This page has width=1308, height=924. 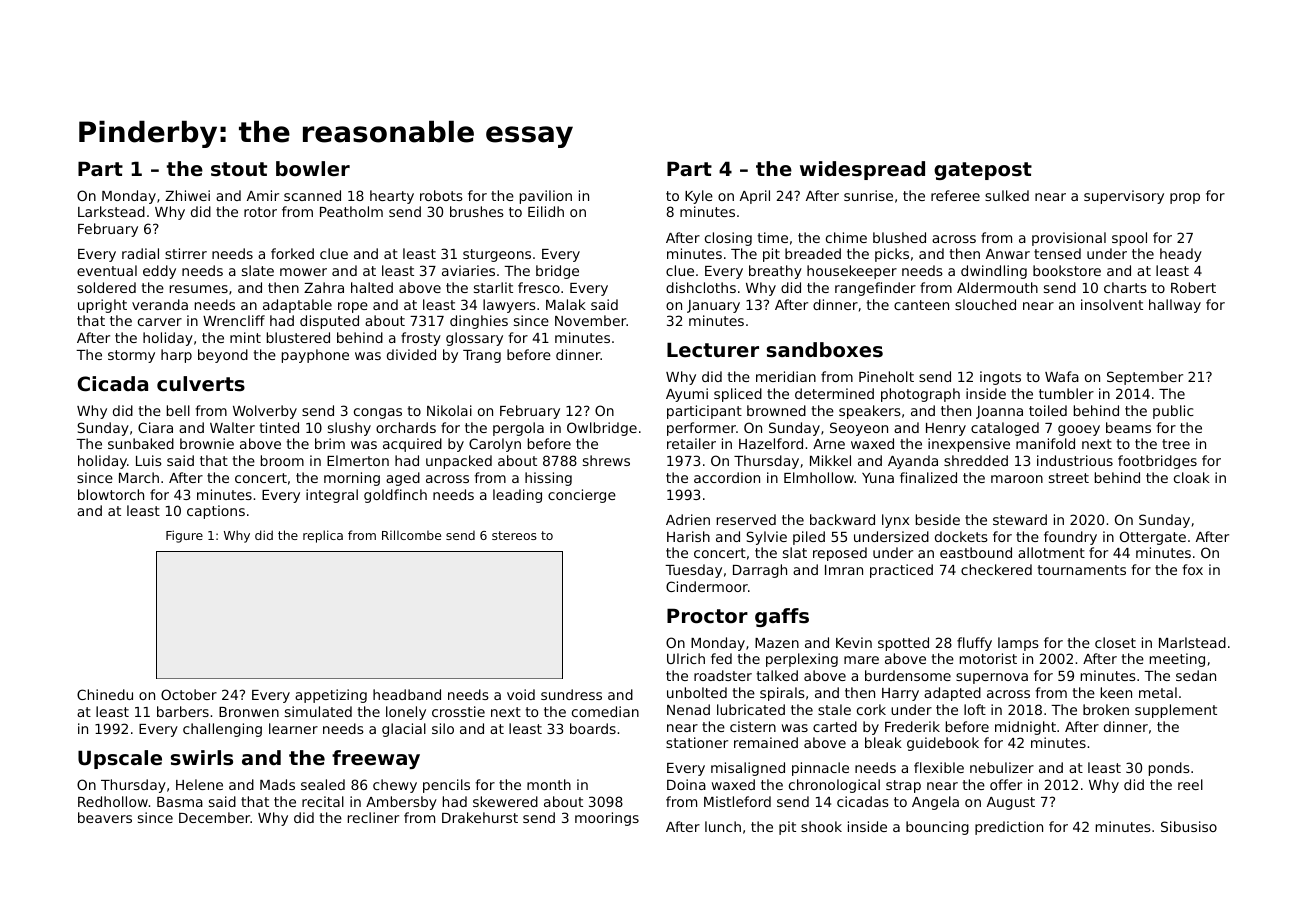 What do you see at coordinates (292, 253) in the page?
I see `forked` at bounding box center [292, 253].
